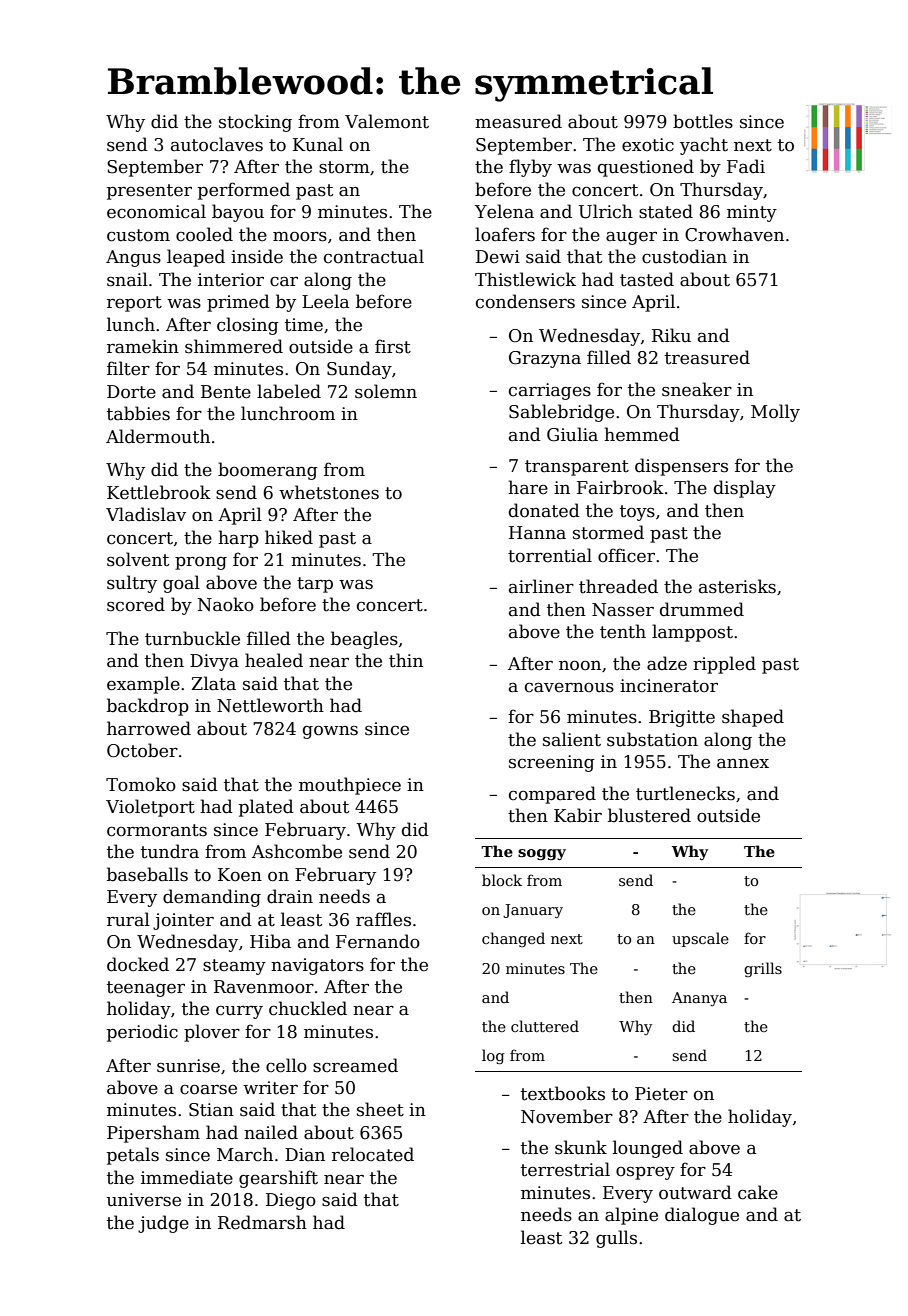  Describe the element at coordinates (666, 211) in the screenshot. I see `stated` at that location.
